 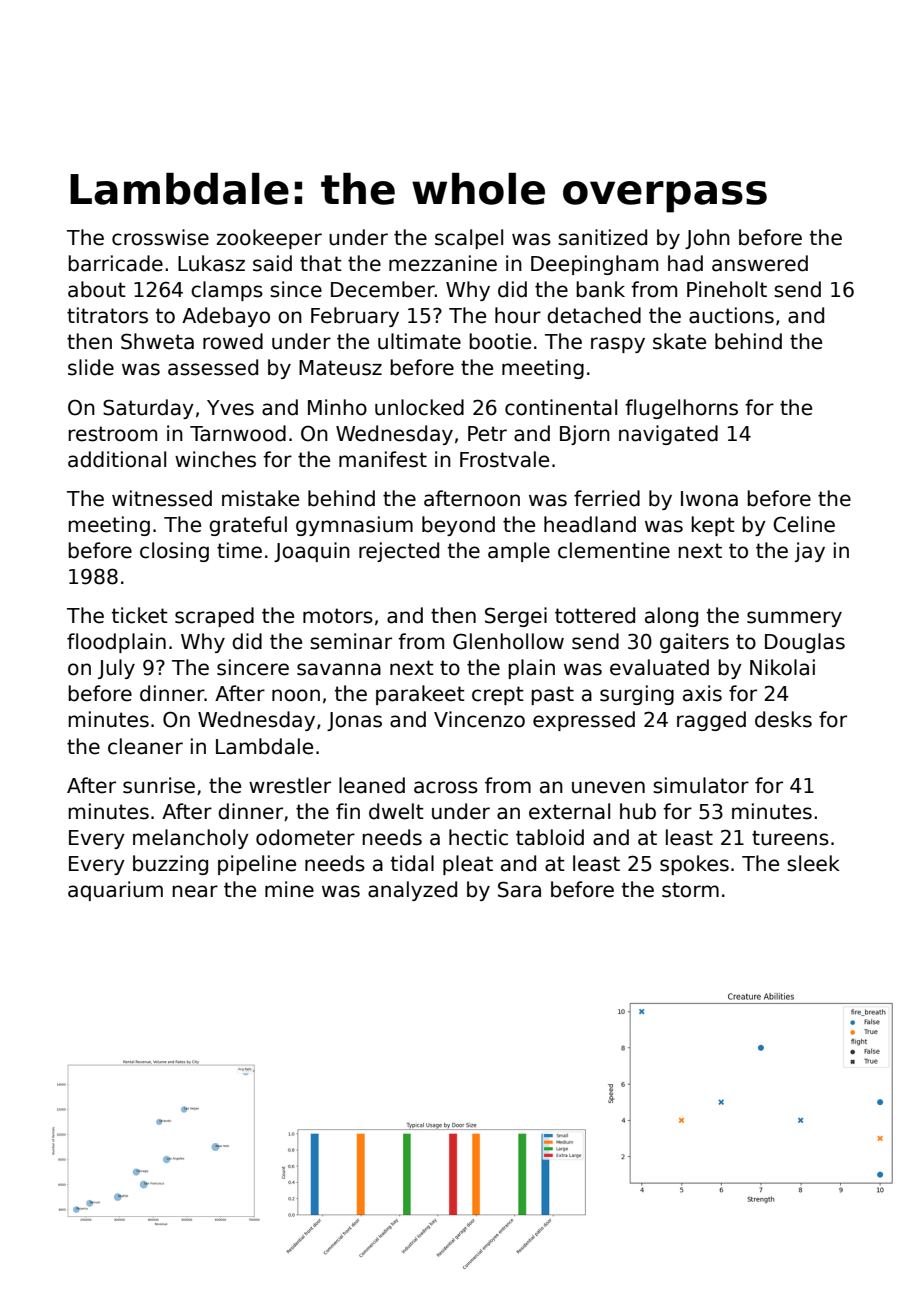 I want to click on near, so click(x=195, y=891).
